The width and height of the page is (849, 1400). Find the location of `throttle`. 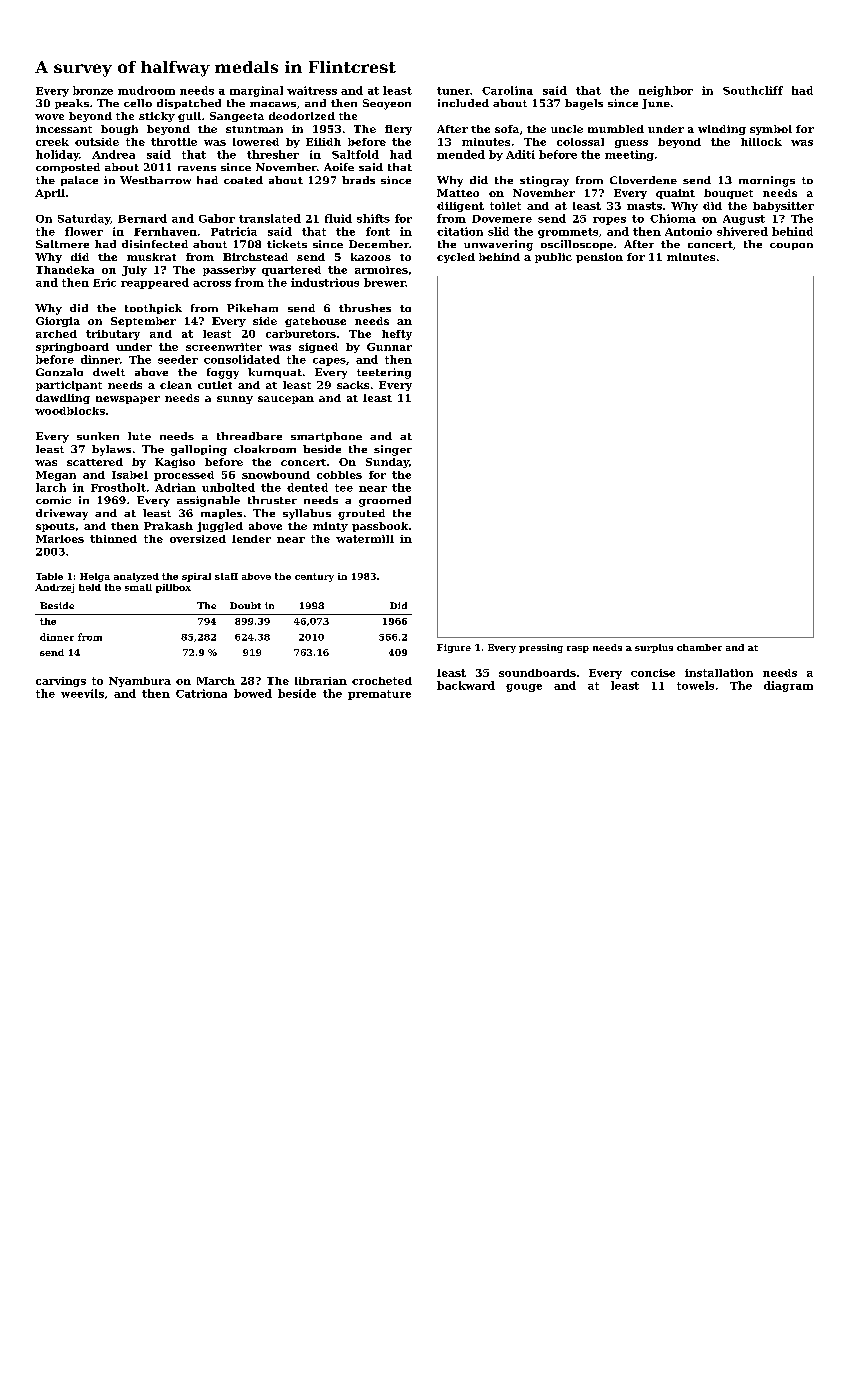

throttle is located at coordinates (174, 142).
